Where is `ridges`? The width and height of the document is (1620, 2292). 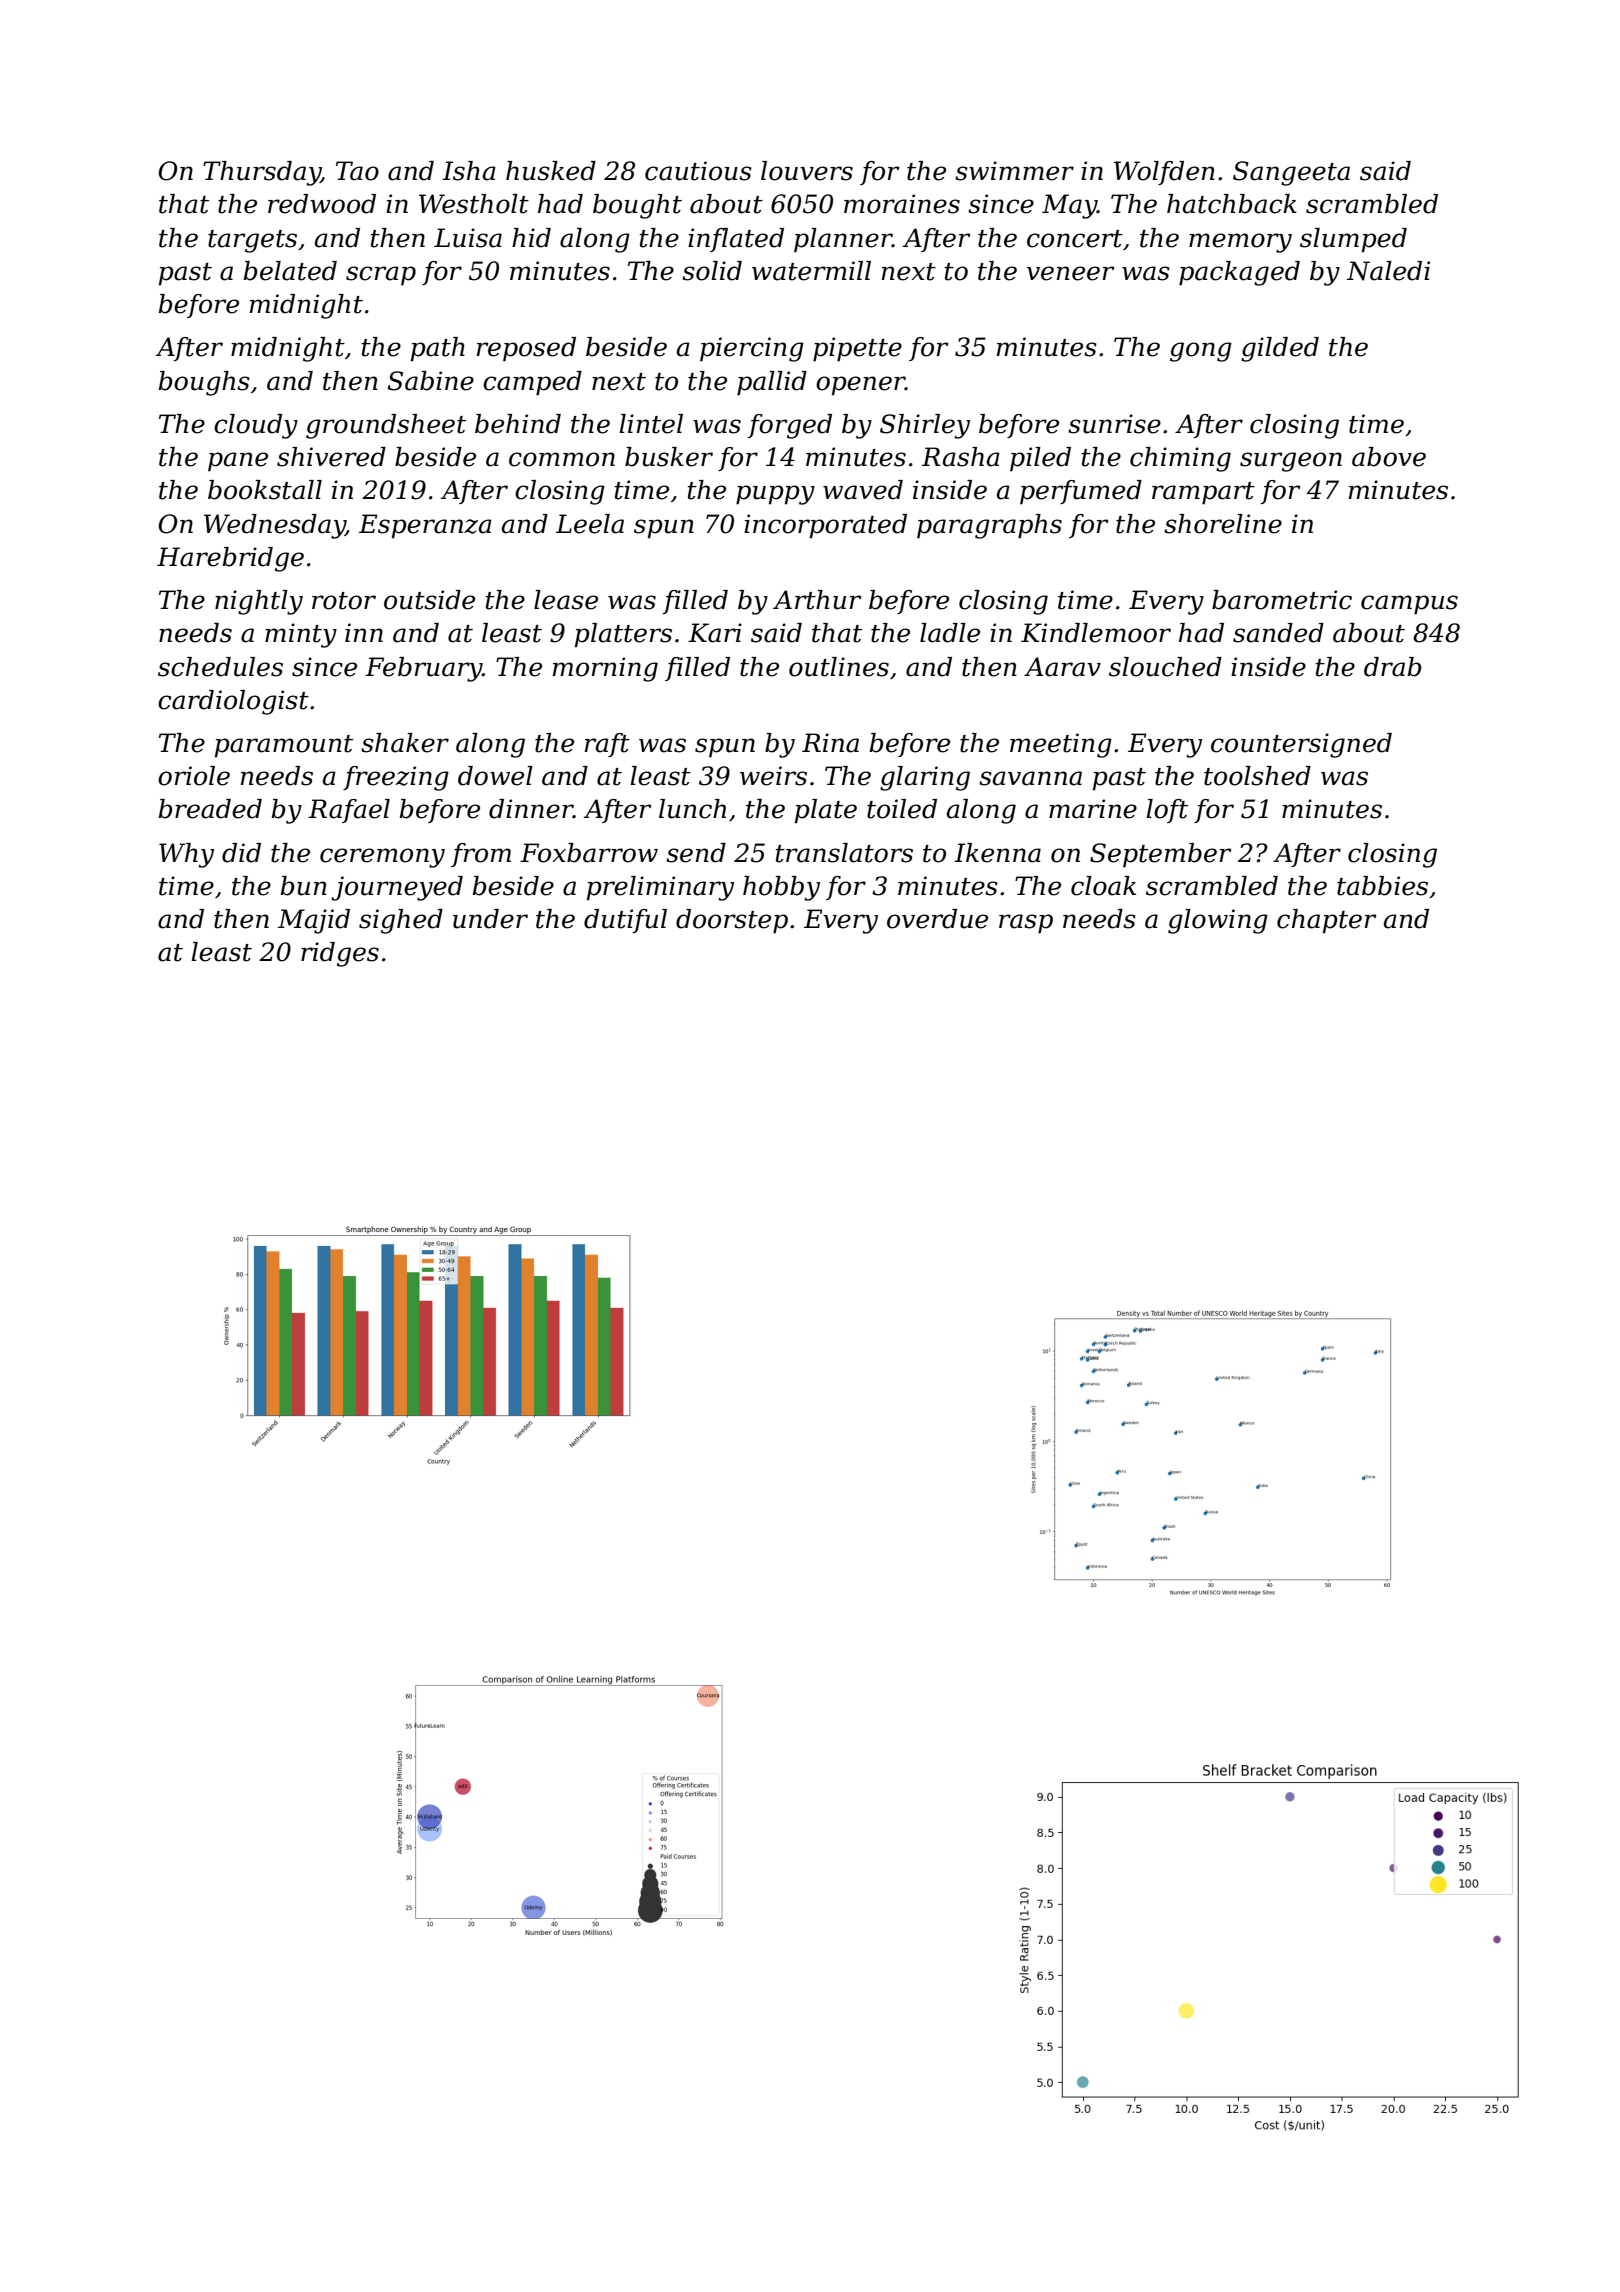 ridges is located at coordinates (340, 954).
